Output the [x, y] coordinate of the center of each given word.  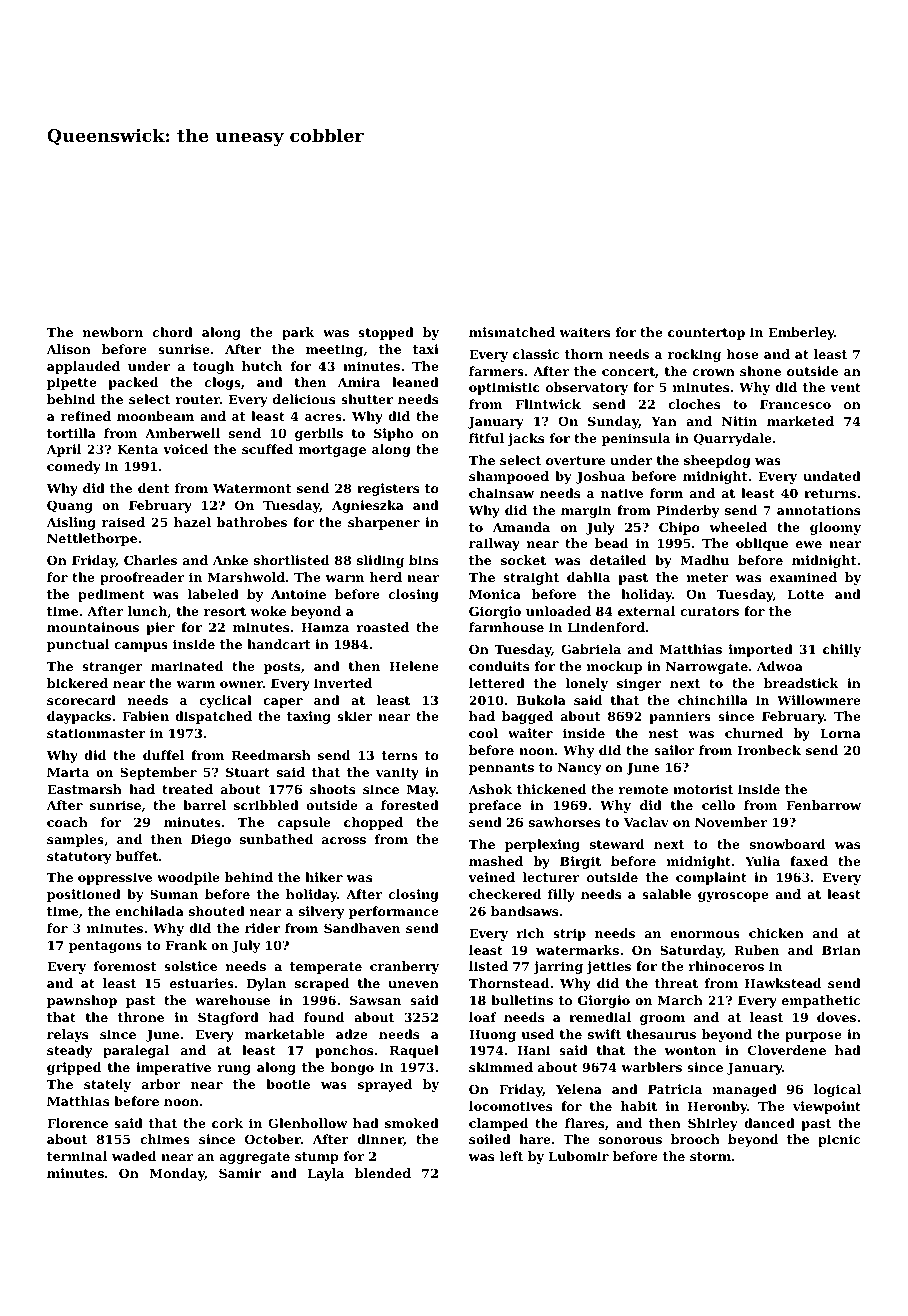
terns [400, 755]
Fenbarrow [823, 805]
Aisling [71, 523]
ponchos [344, 1051]
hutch [262, 366]
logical [837, 1090]
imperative [173, 1068]
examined [803, 577]
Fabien [145, 716]
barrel [204, 805]
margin [586, 511]
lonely [587, 684]
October [273, 1139]
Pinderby [687, 511]
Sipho [393, 434]
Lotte [806, 594]
